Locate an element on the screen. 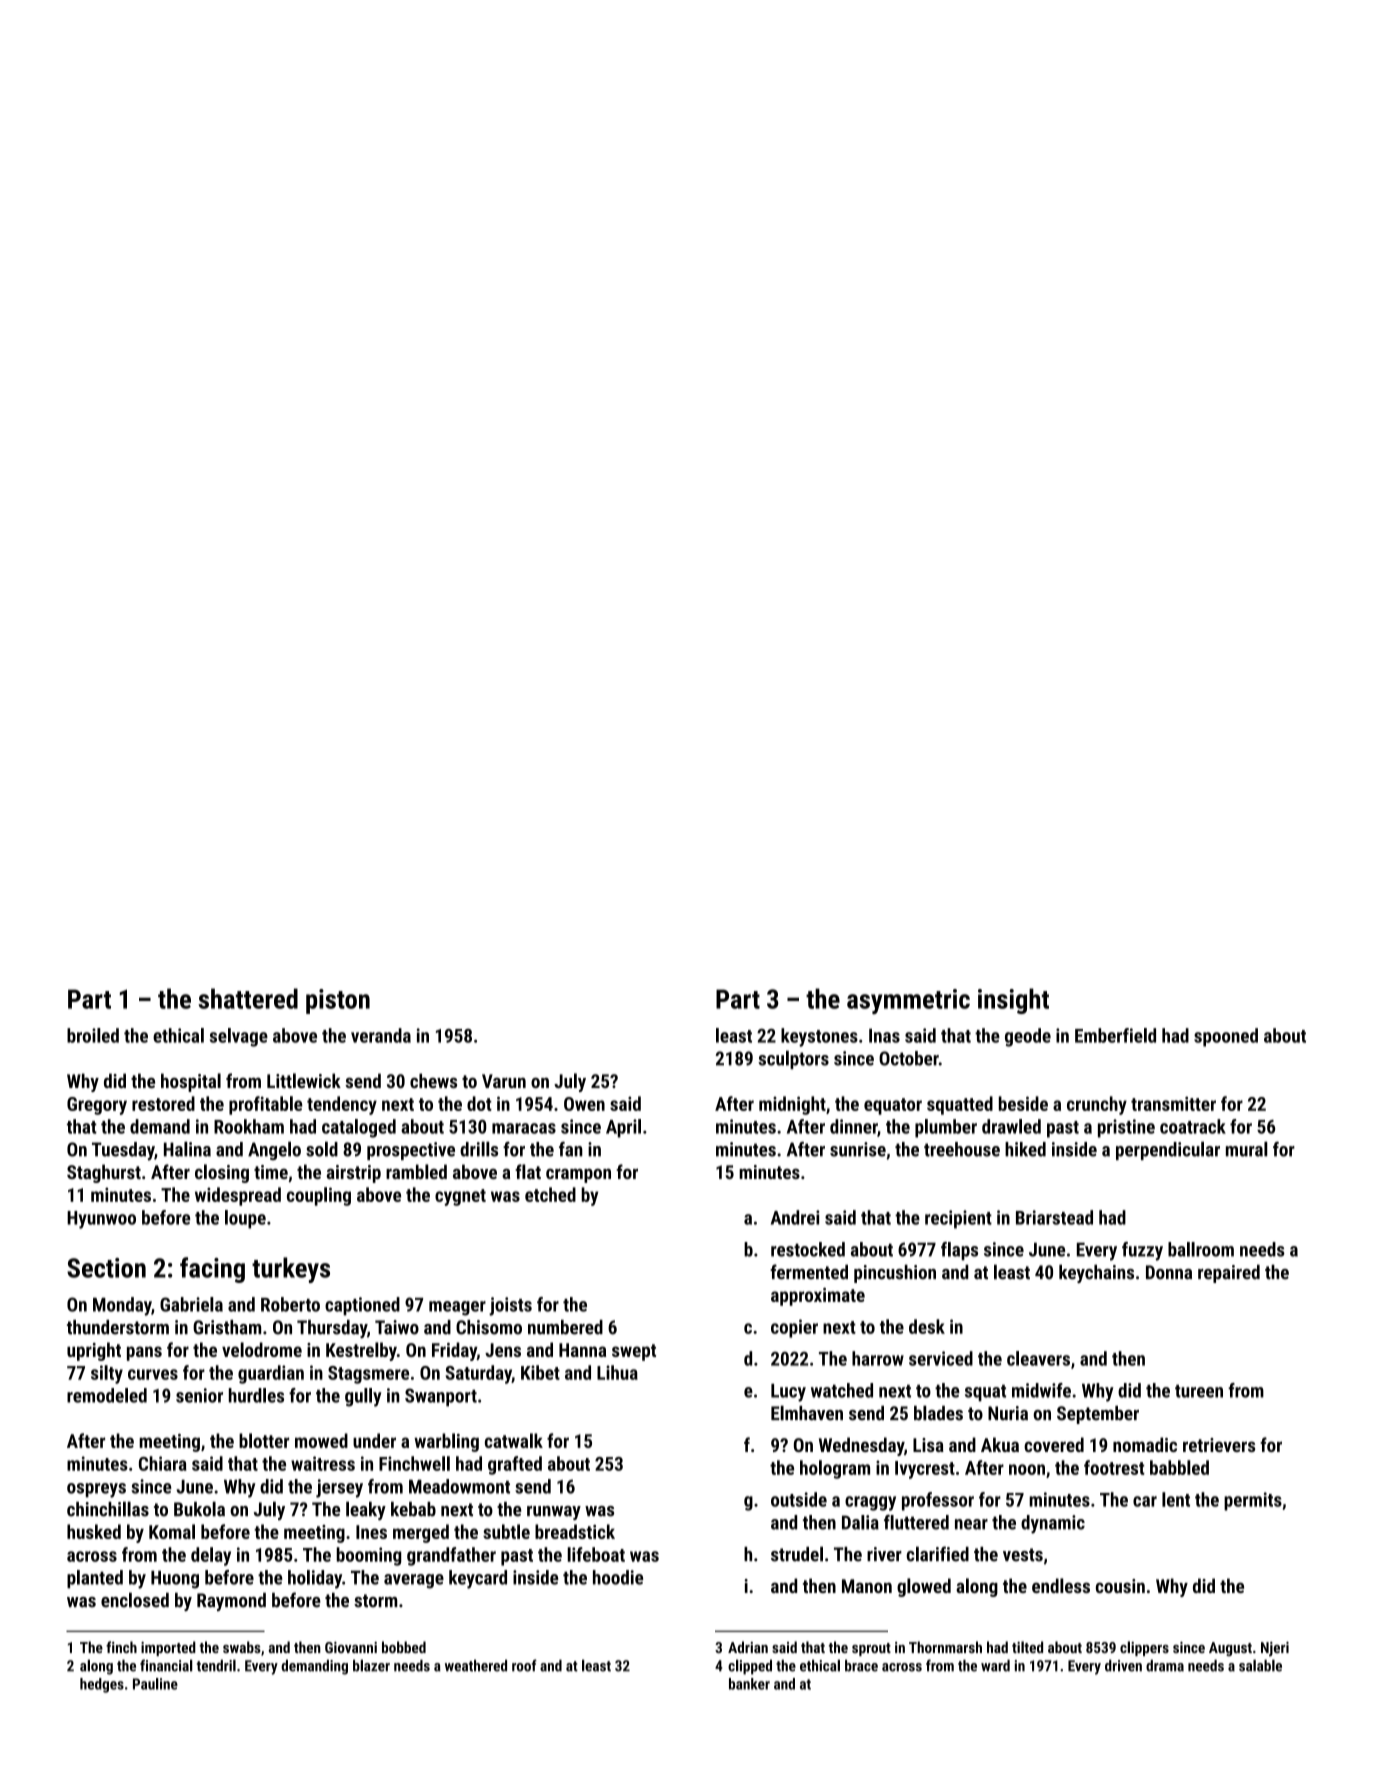  ballroom is located at coordinates (1201, 1249).
